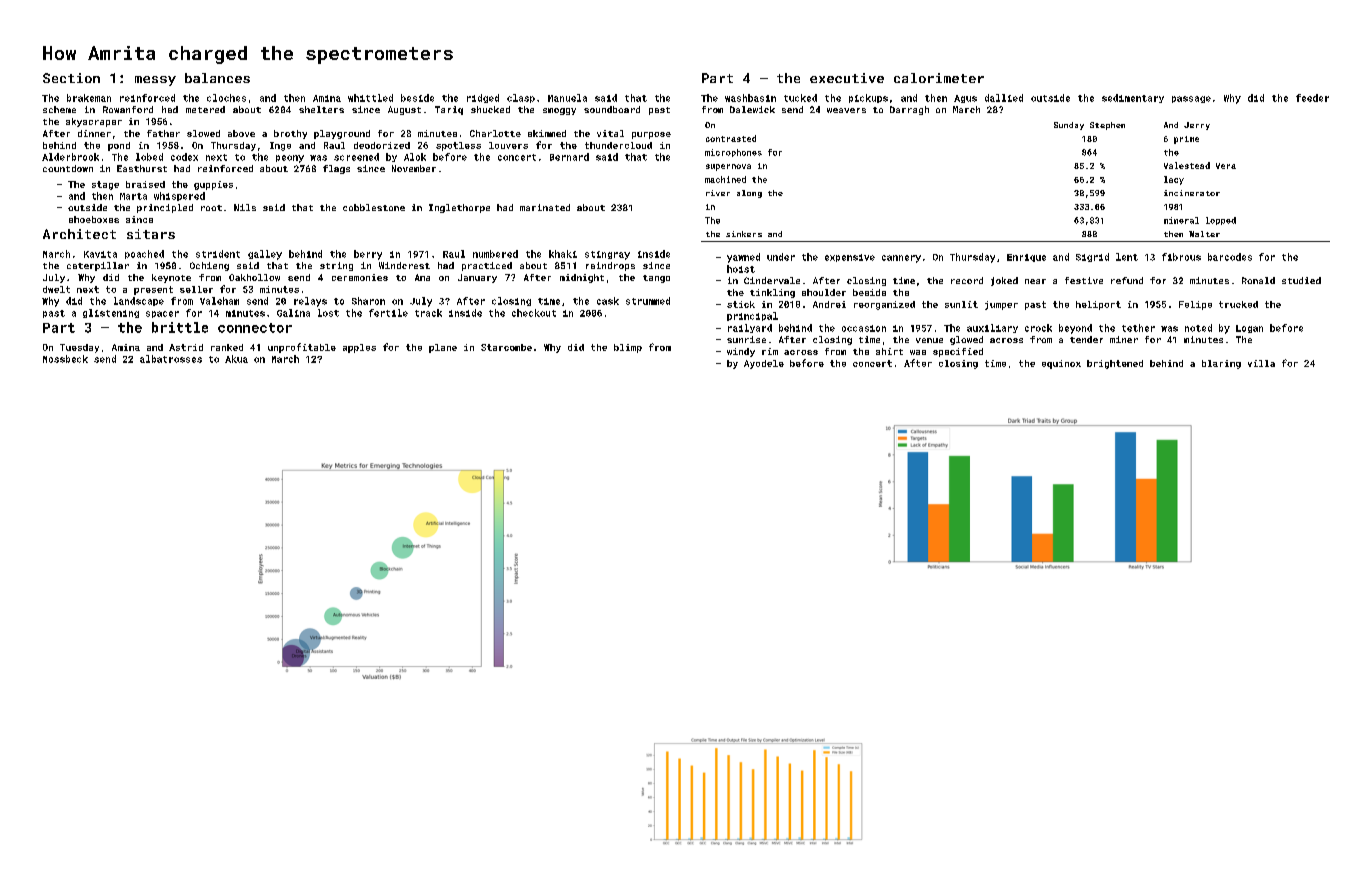 Image resolution: width=1372 pixels, height=887 pixels. Describe the element at coordinates (374, 207) in the screenshot. I see `cobblestone` at that location.
